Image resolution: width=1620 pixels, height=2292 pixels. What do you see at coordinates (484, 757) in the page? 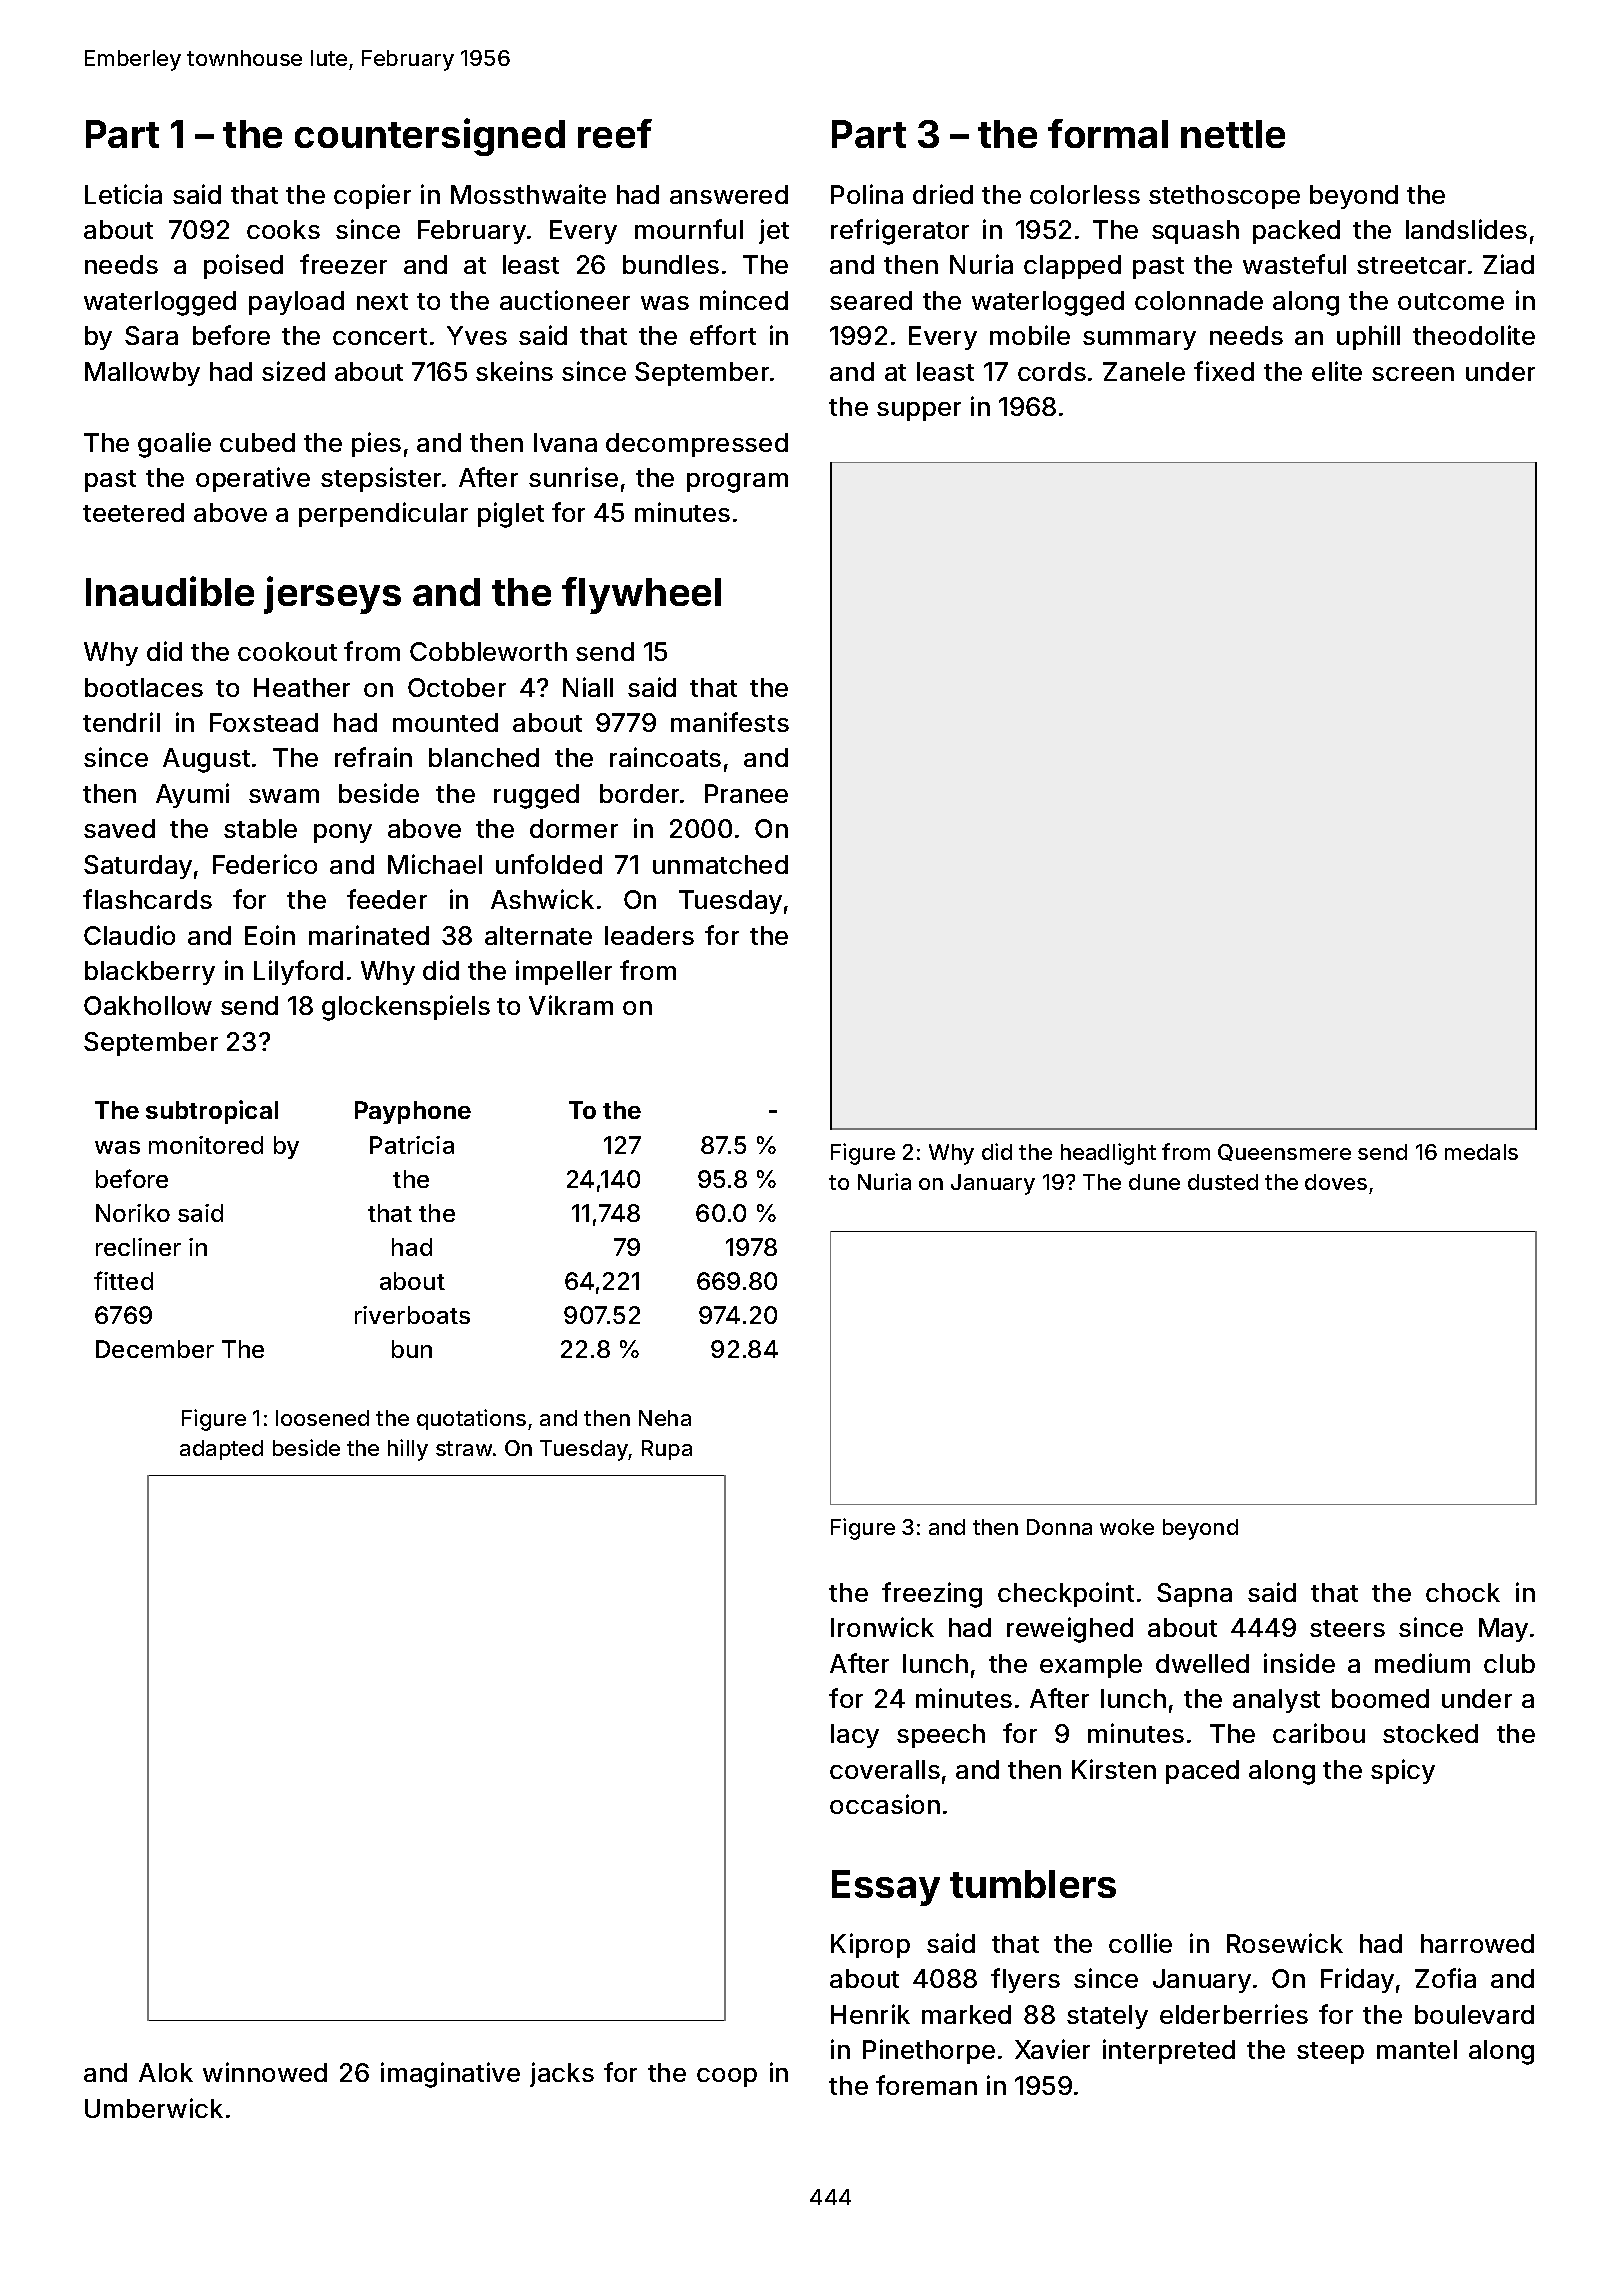
I see `blanched` at bounding box center [484, 757].
